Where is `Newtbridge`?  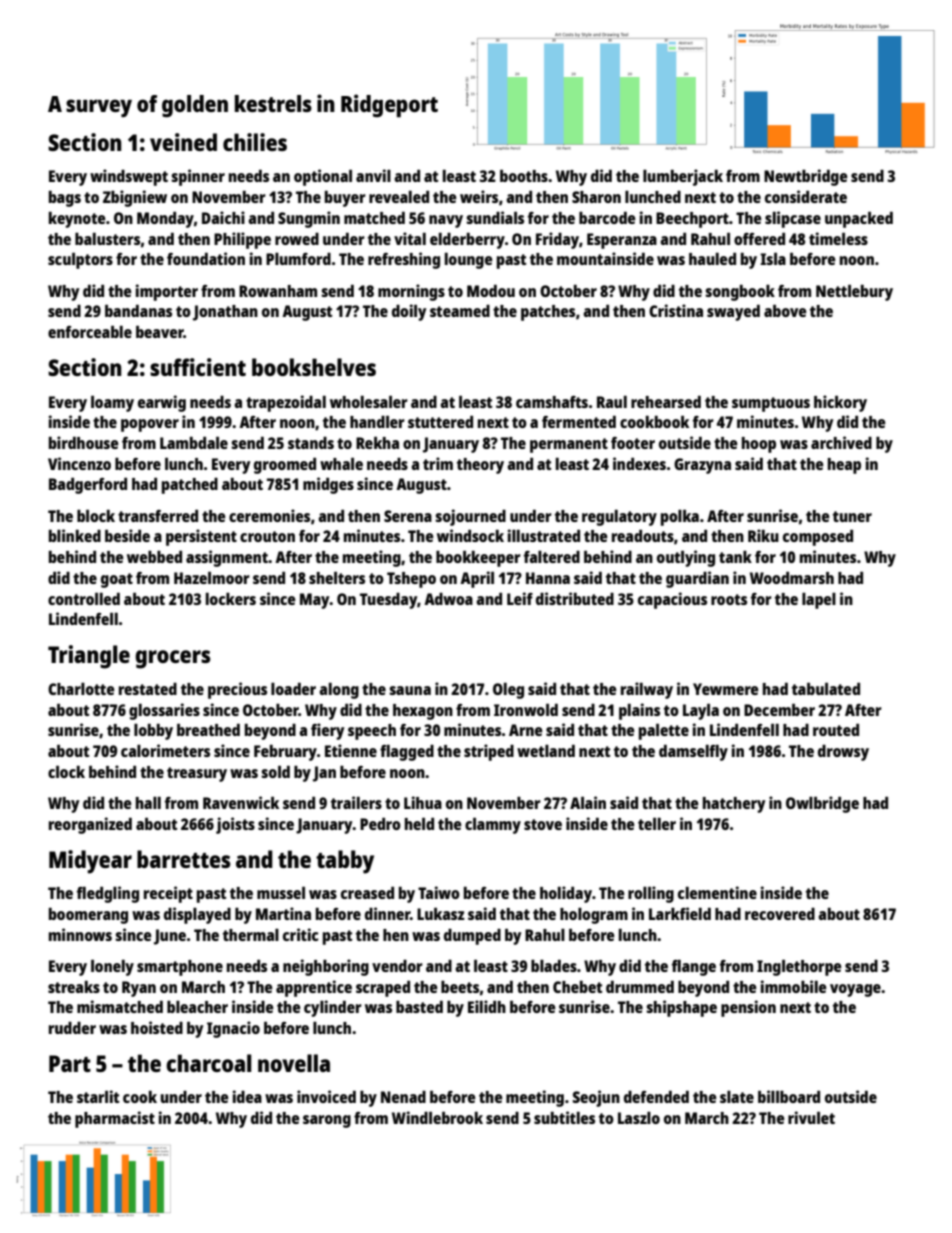
Newtbridge is located at coordinates (806, 177).
